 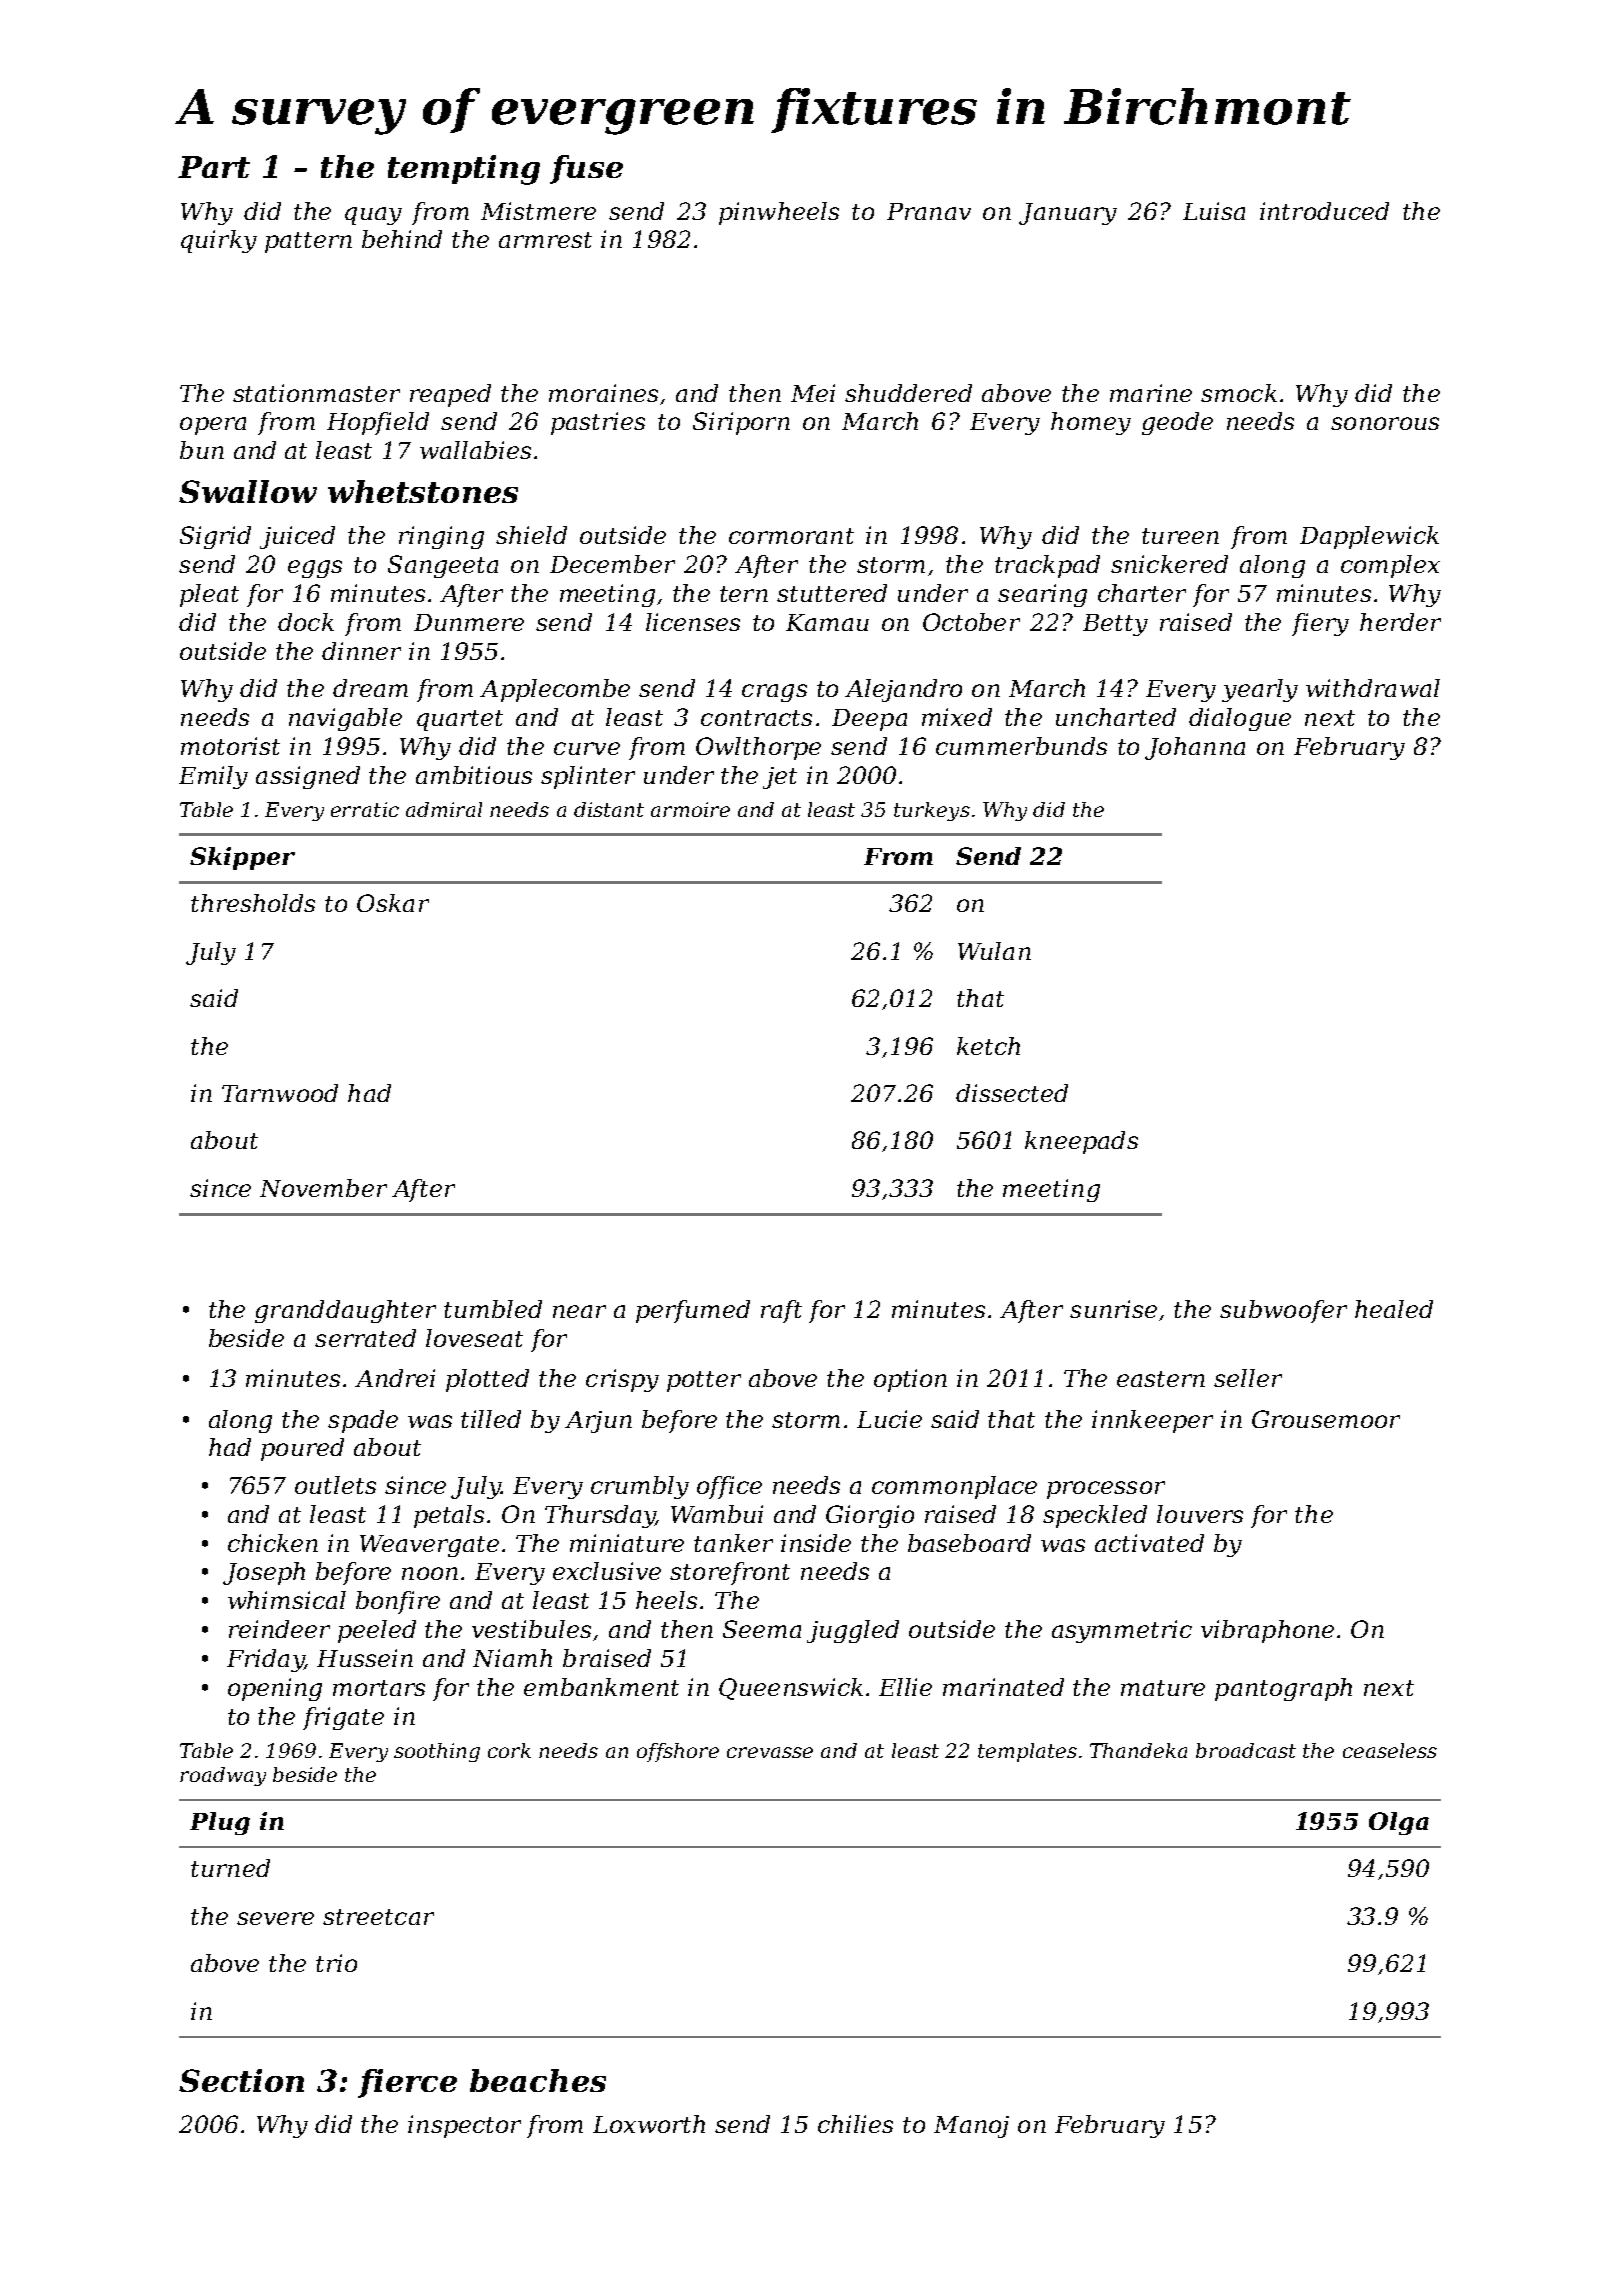 What do you see at coordinates (1027, 1752) in the document?
I see `templates` at bounding box center [1027, 1752].
